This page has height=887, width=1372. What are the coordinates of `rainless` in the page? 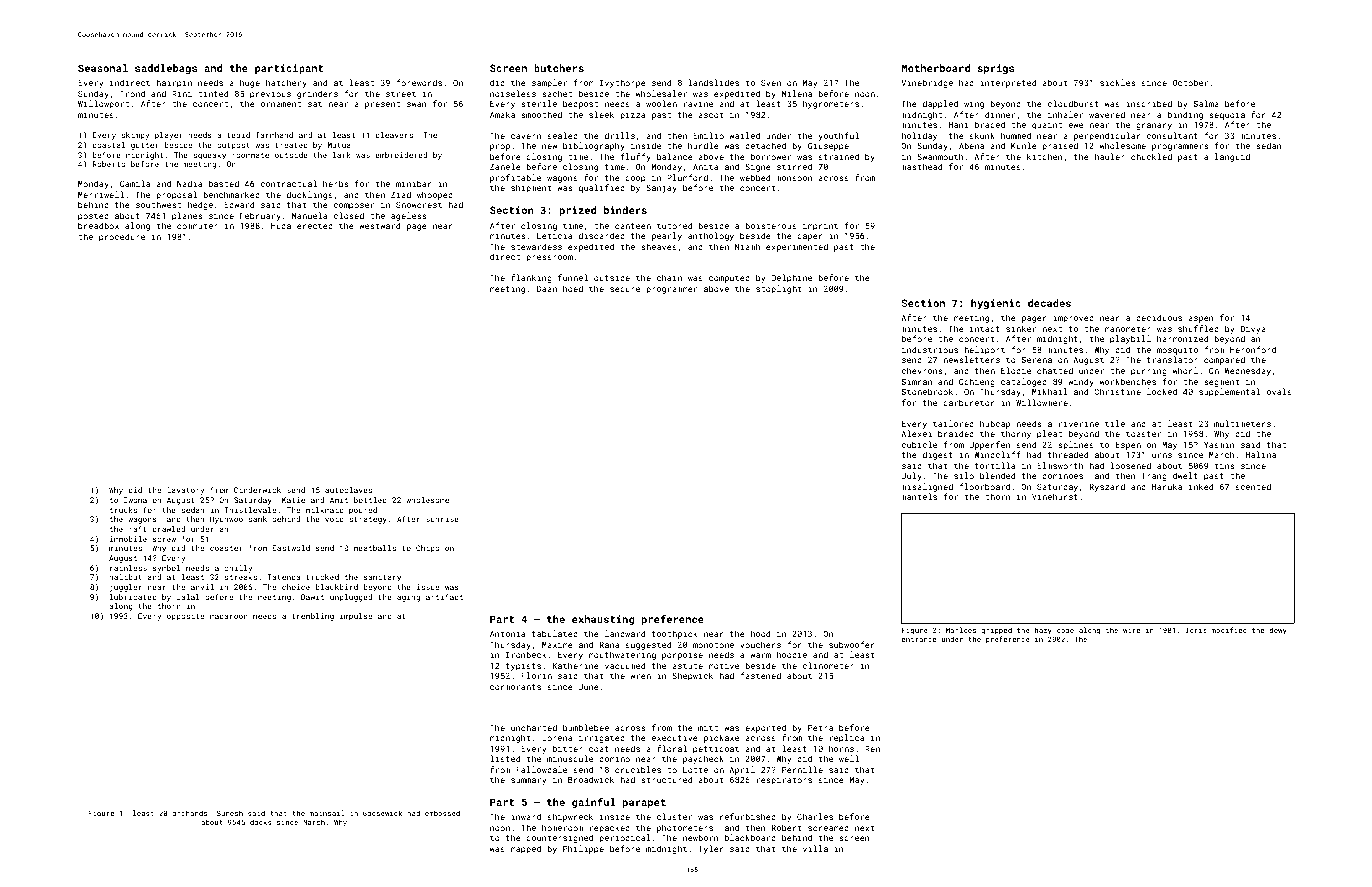 It's located at (128, 568).
